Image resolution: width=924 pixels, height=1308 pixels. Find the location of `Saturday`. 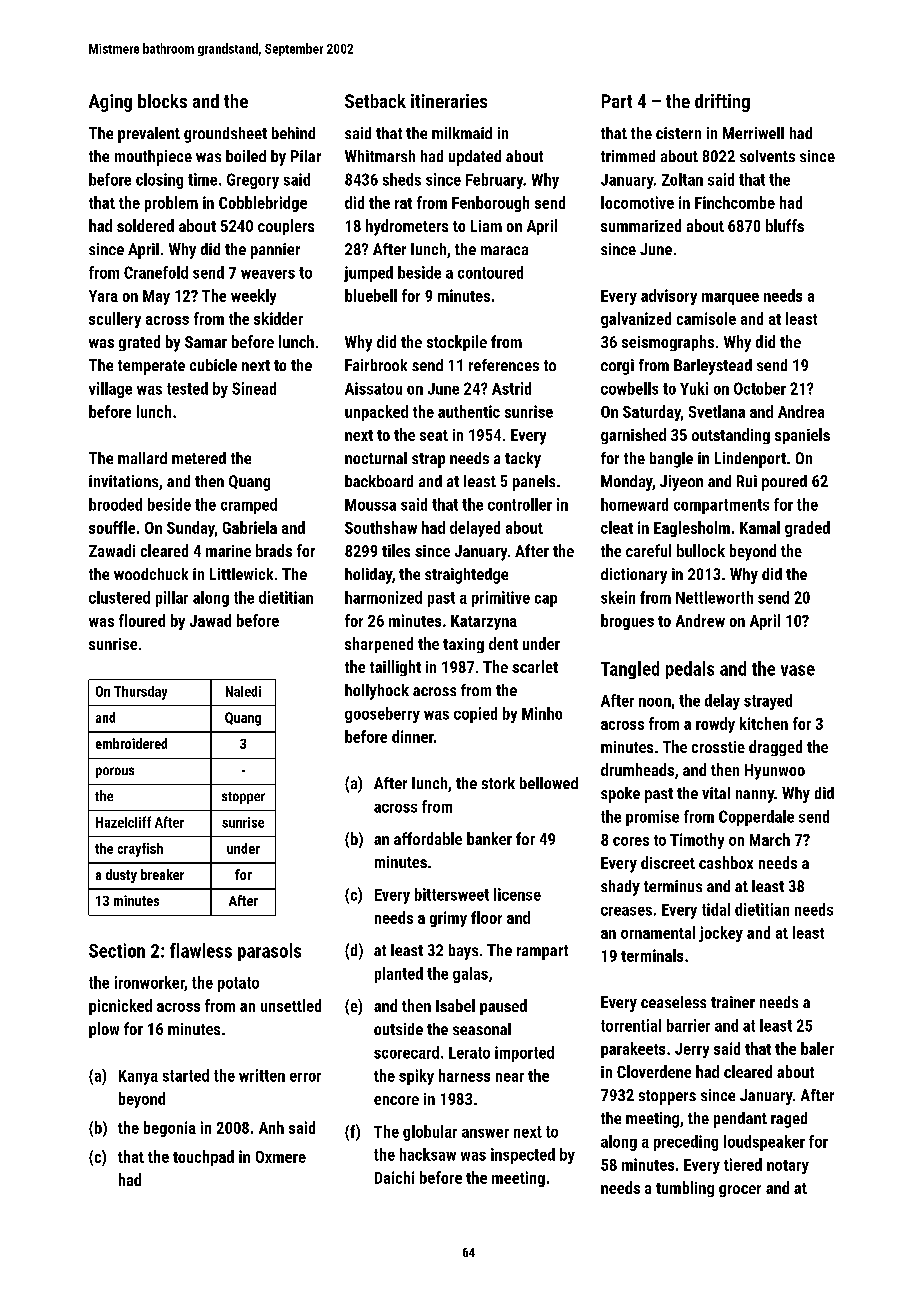

Saturday is located at coordinates (652, 413).
